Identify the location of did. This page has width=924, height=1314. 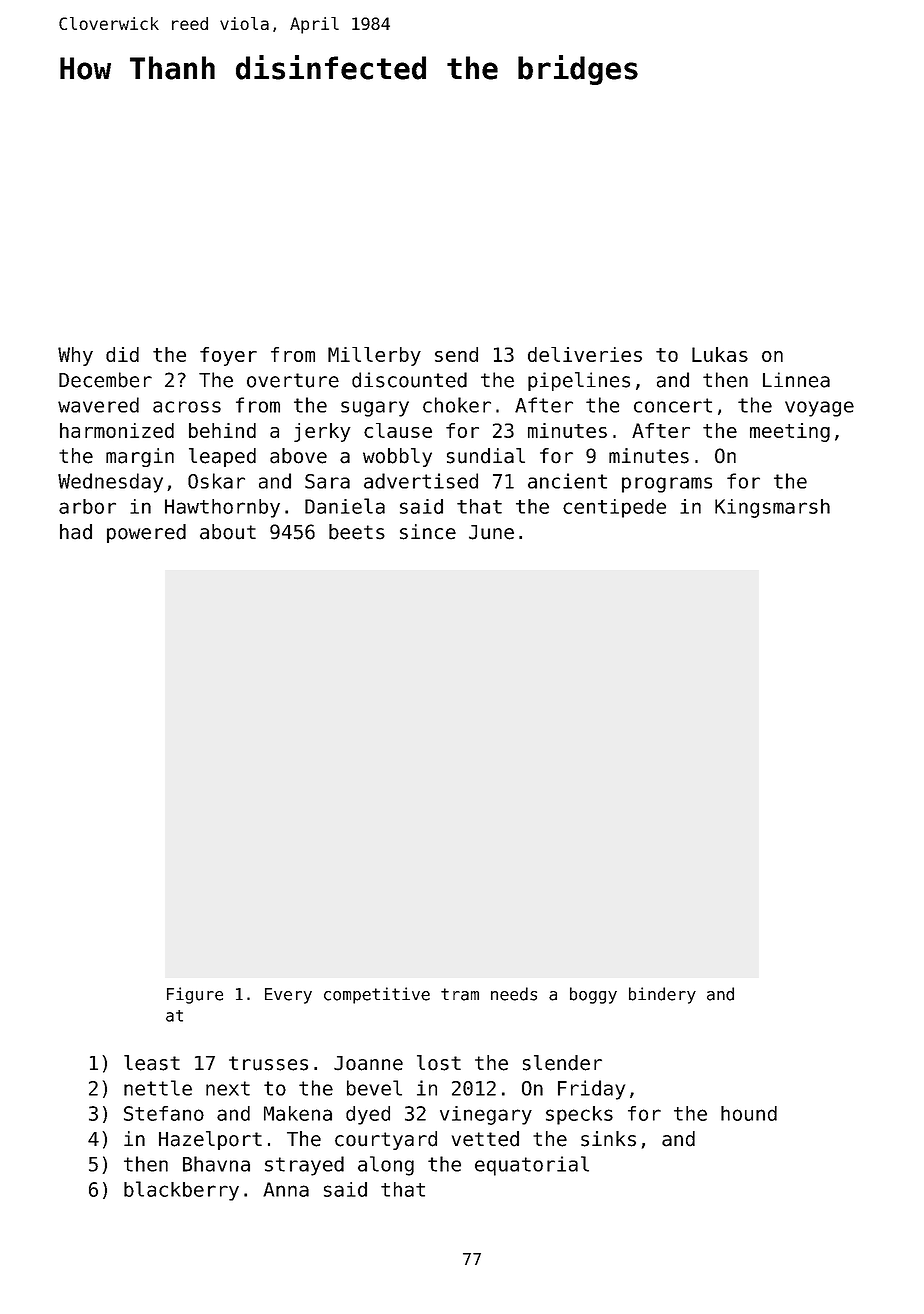
(122, 354).
